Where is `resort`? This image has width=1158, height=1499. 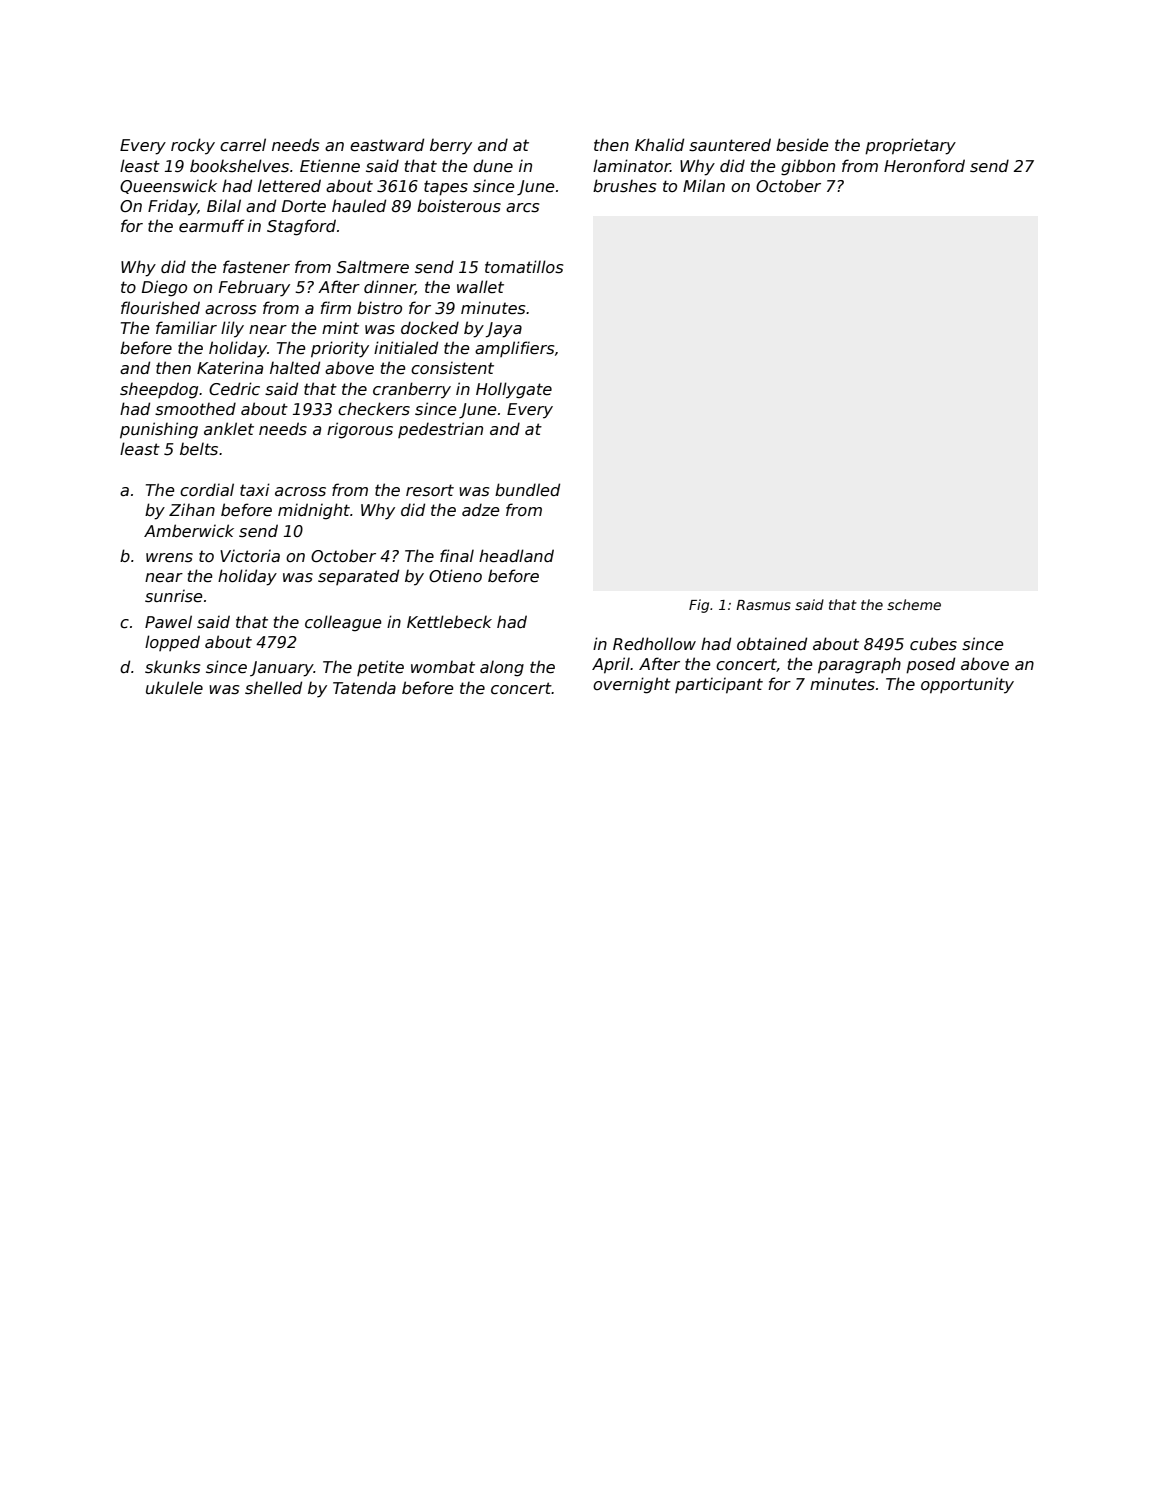 resort is located at coordinates (430, 490).
